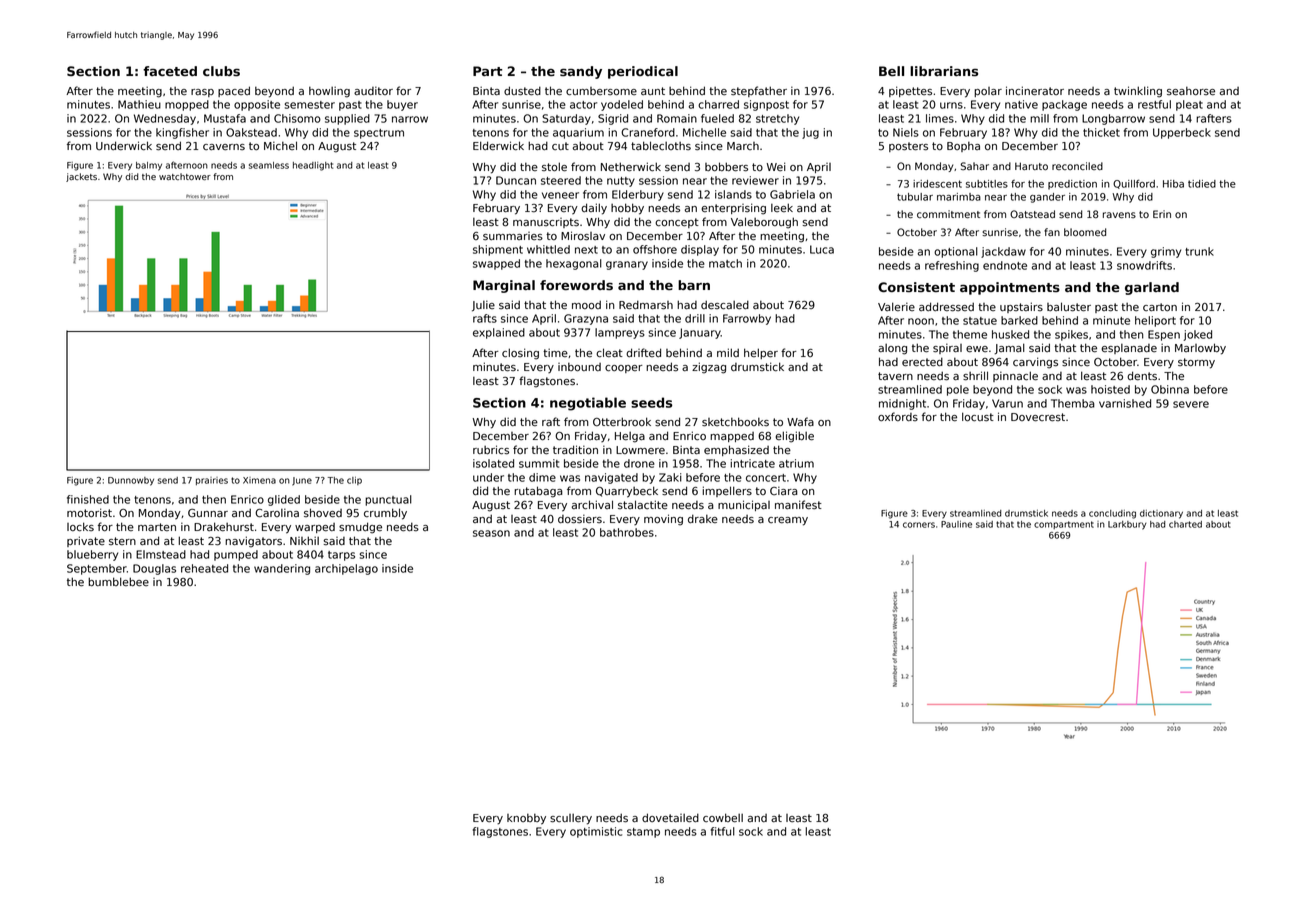 This screenshot has width=1308, height=924. I want to click on headlight, so click(313, 166).
